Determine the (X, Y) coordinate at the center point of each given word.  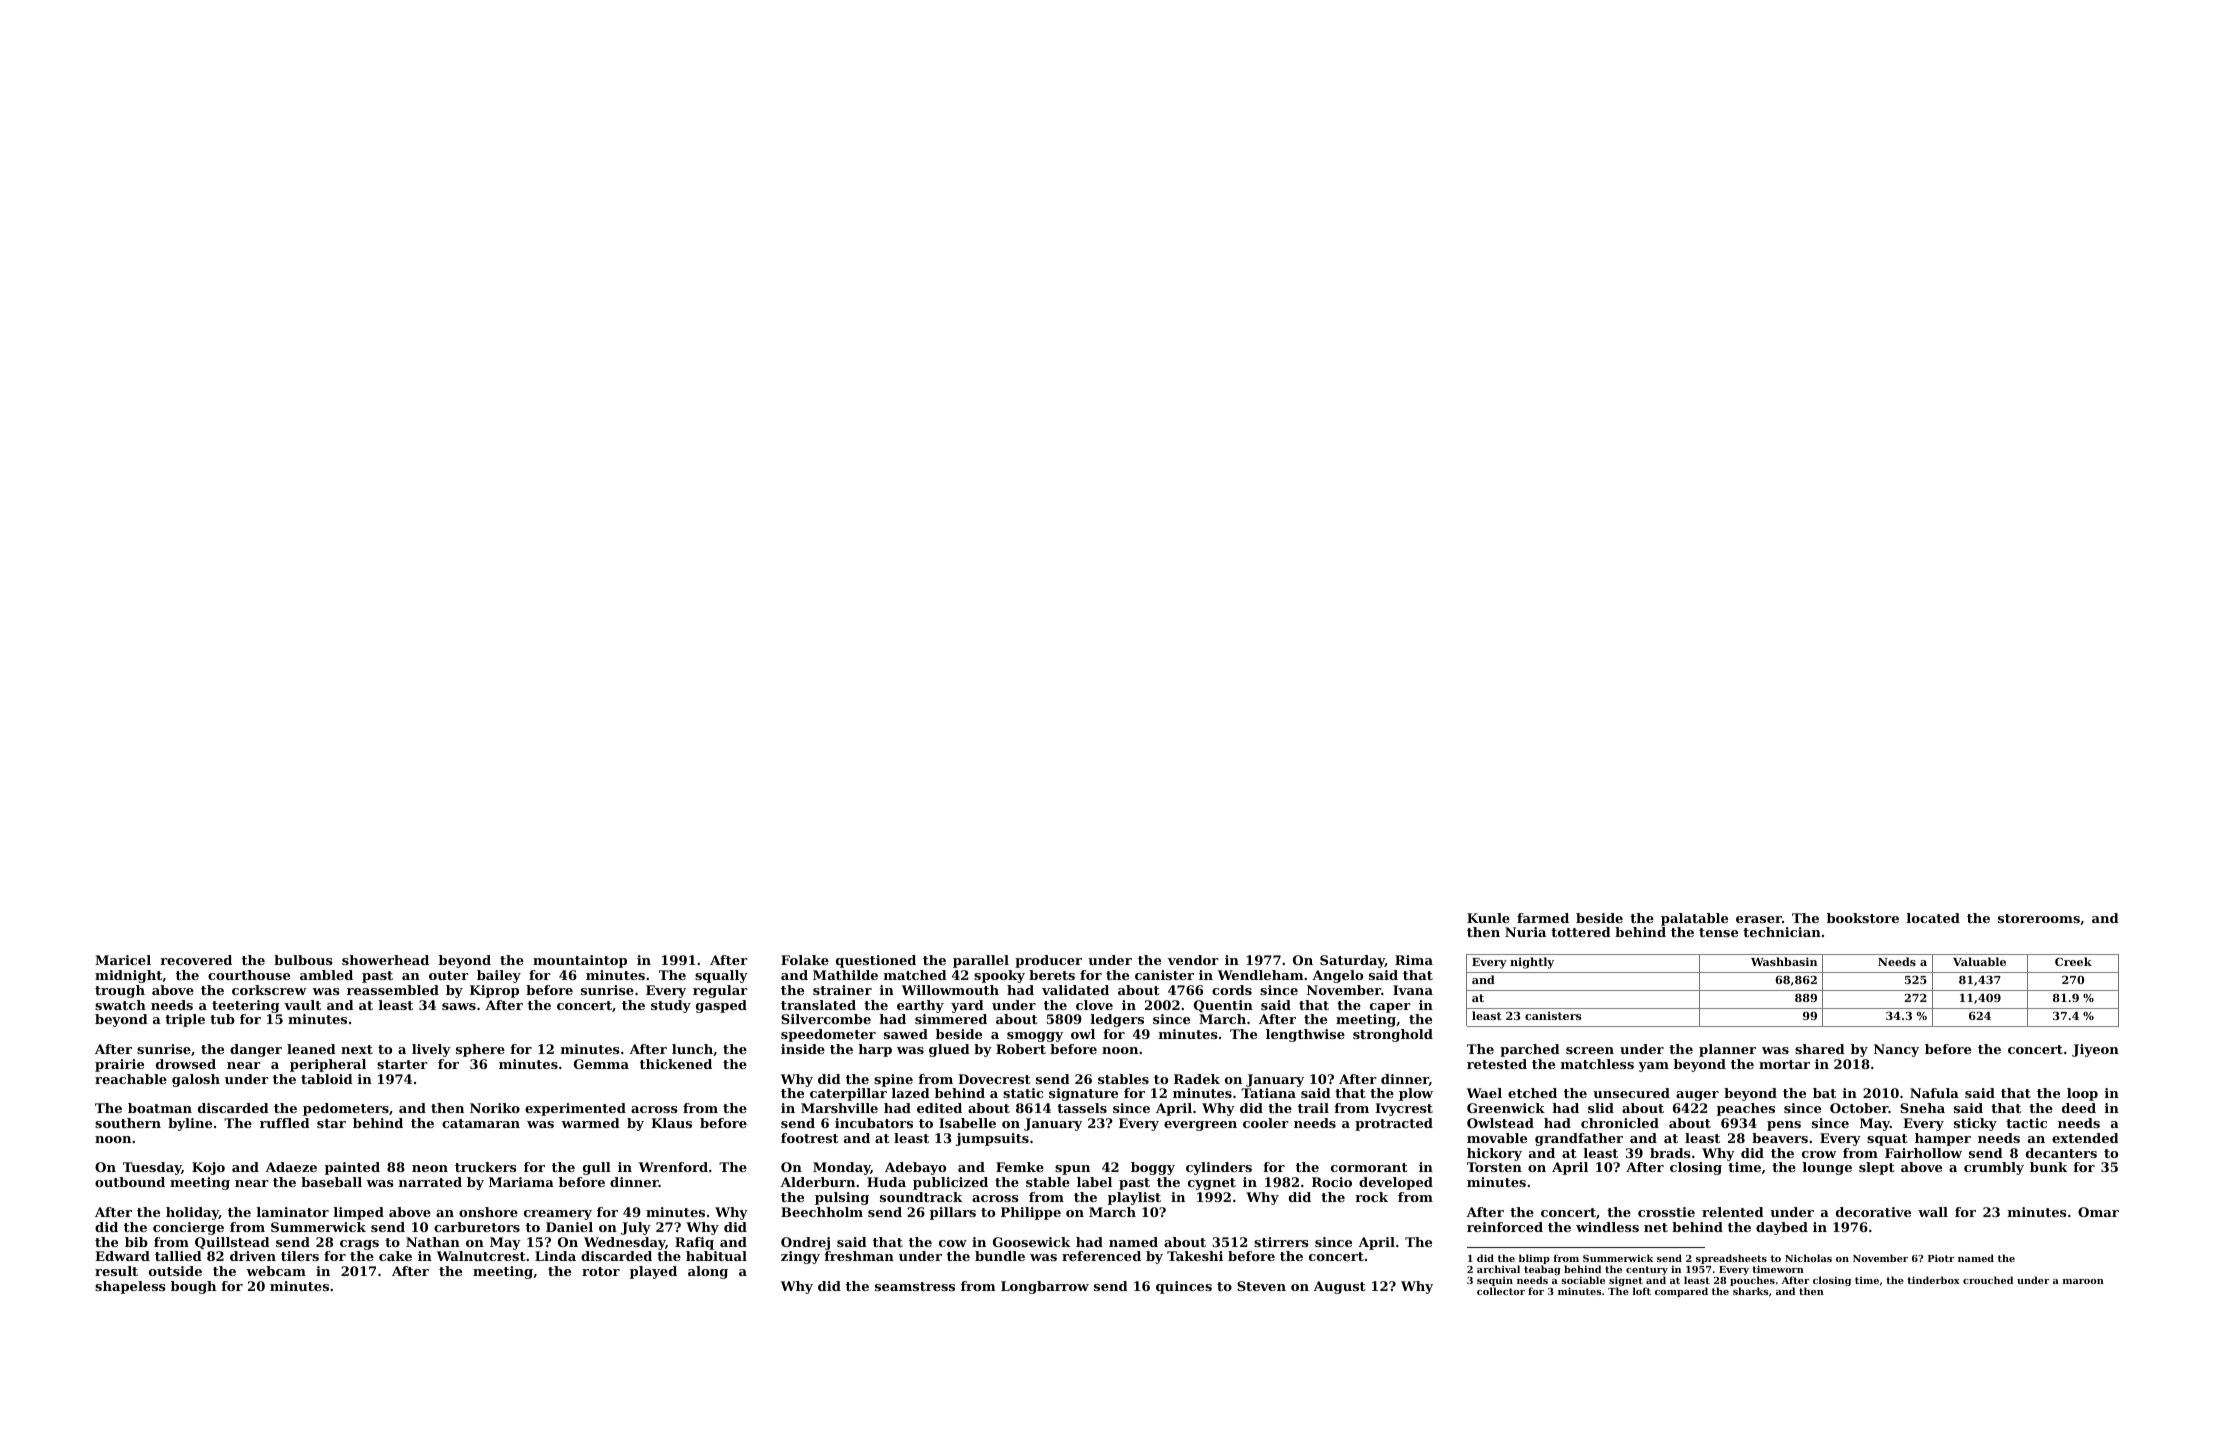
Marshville (839, 1108)
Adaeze (291, 1167)
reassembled (393, 990)
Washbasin (1784, 961)
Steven (1261, 1286)
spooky (999, 976)
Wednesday (624, 1243)
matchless (1597, 1064)
